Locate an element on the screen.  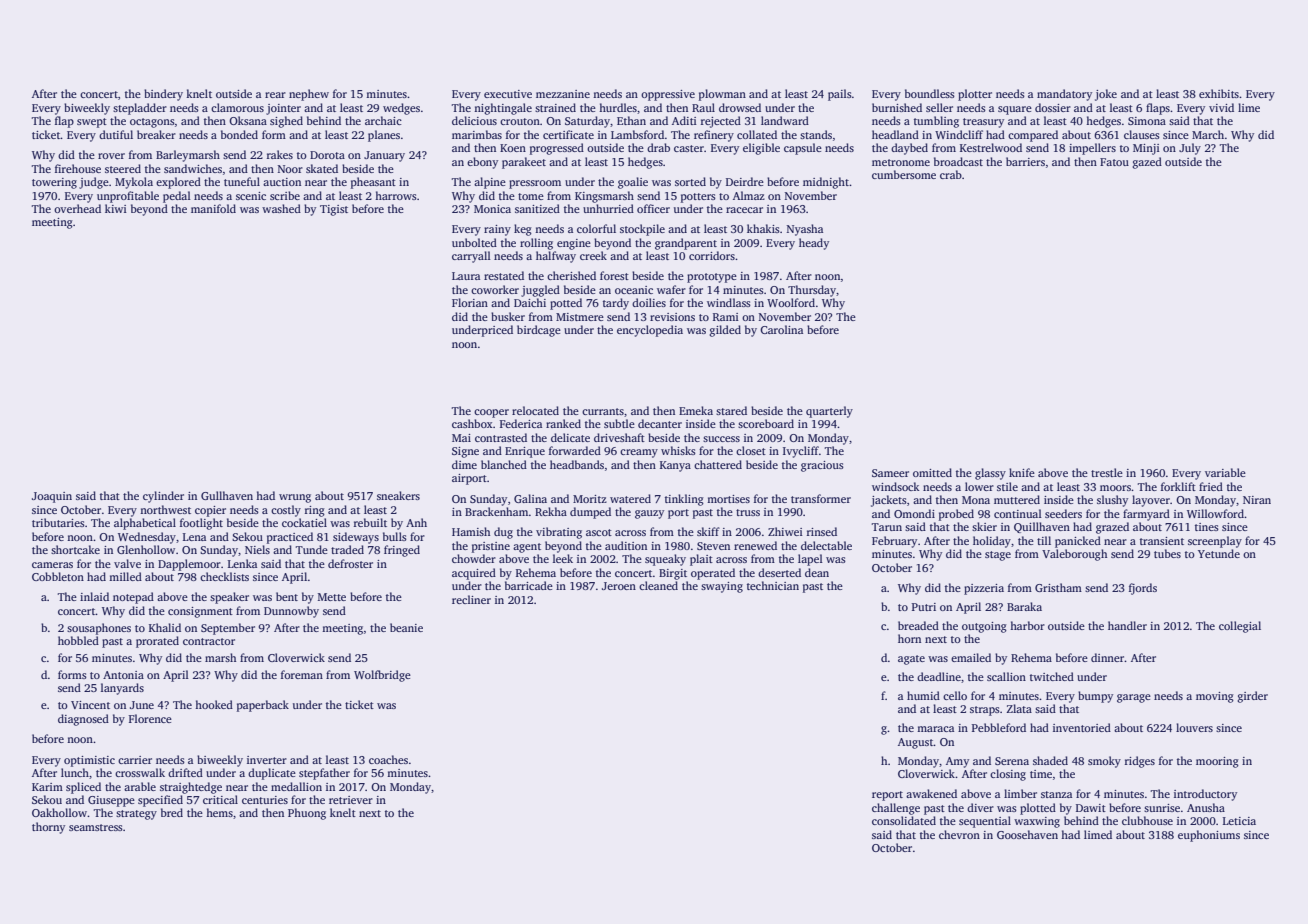
lanyards is located at coordinates (122, 689).
